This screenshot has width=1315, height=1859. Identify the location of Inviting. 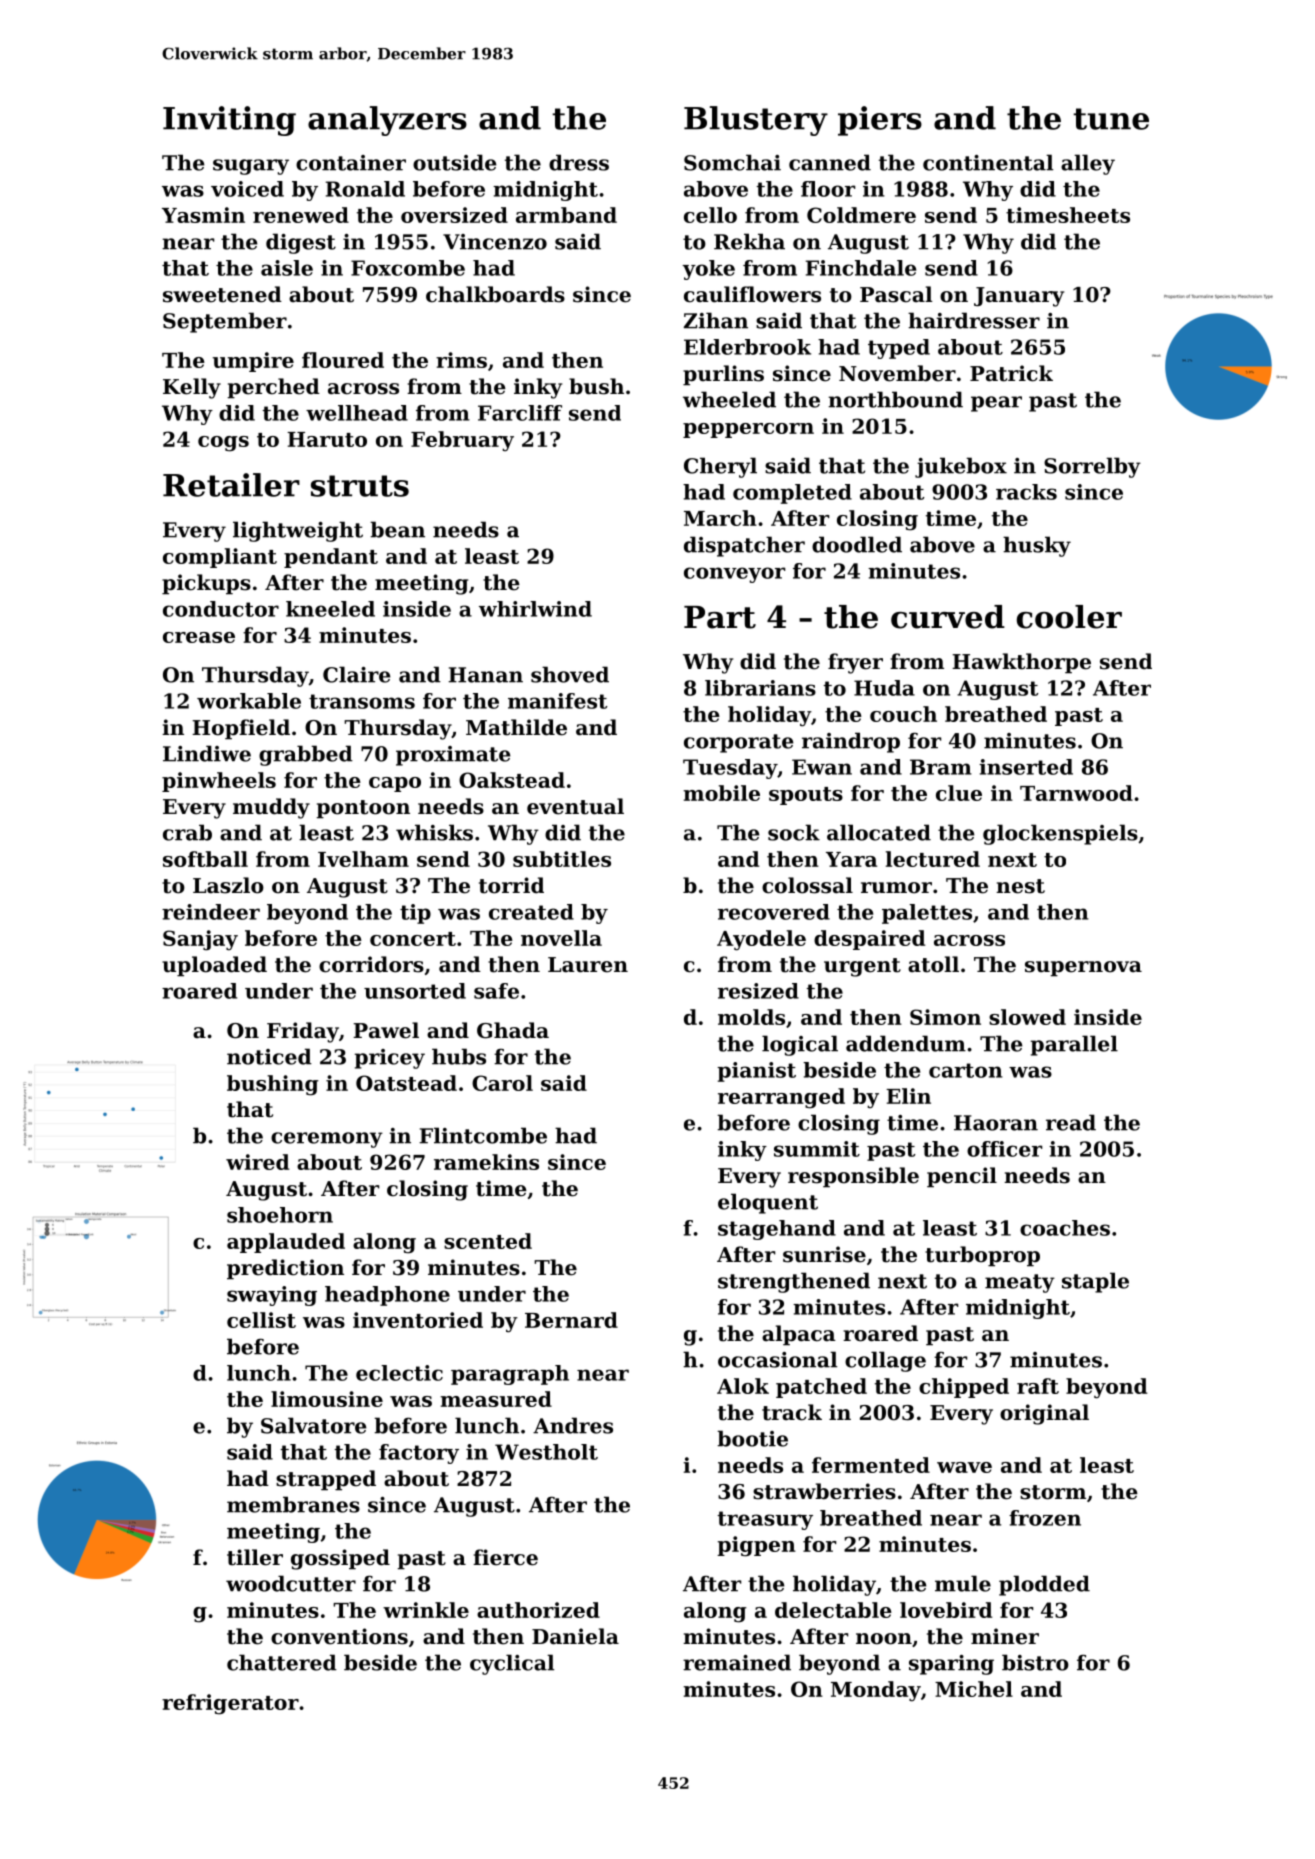
(229, 121).
